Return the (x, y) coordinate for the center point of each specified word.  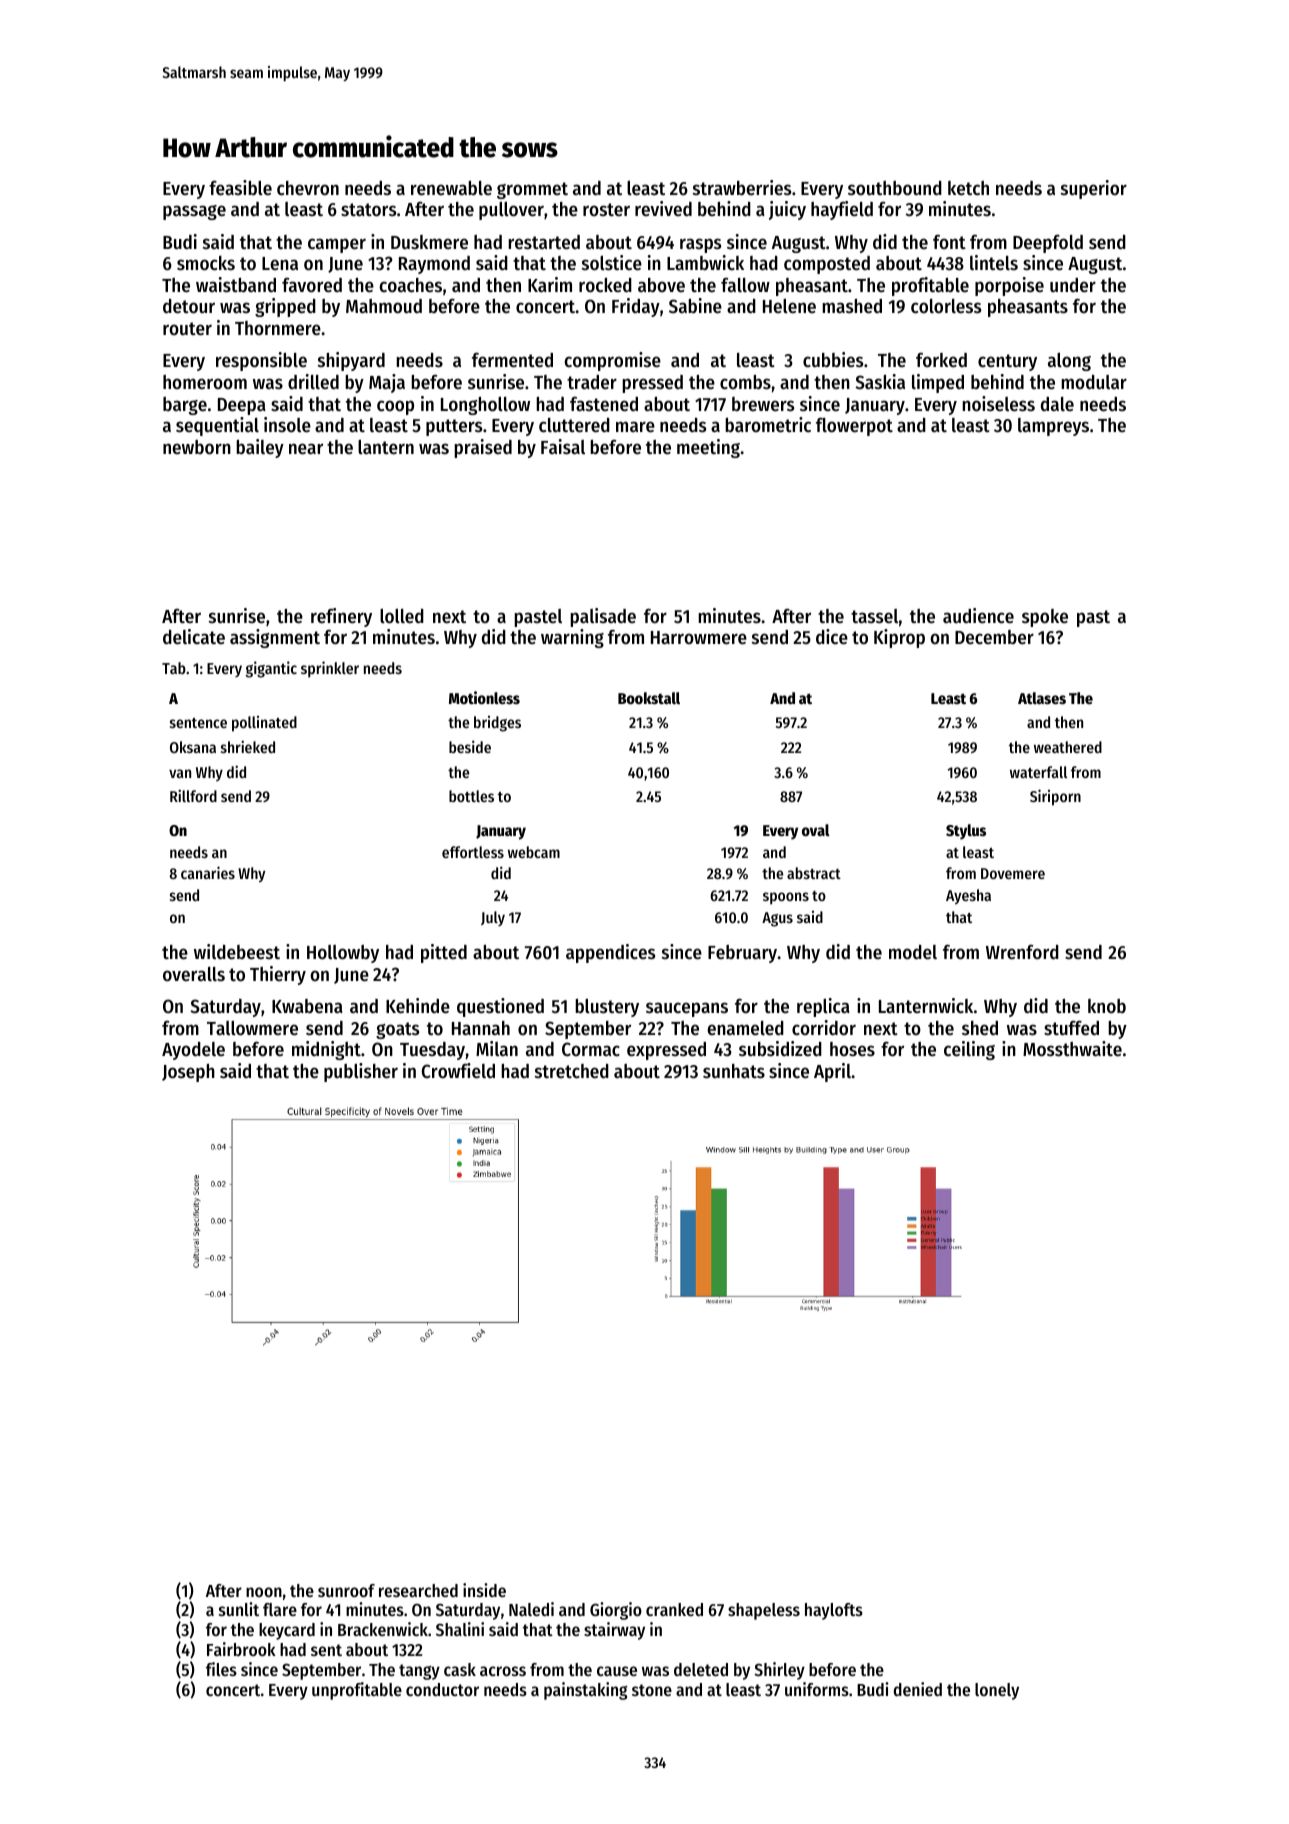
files (221, 1669)
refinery (341, 617)
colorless (946, 306)
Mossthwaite (1072, 1049)
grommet (532, 190)
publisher (361, 1072)
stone (652, 1690)
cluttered (574, 425)
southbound (895, 188)
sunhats (734, 1071)
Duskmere (429, 242)
